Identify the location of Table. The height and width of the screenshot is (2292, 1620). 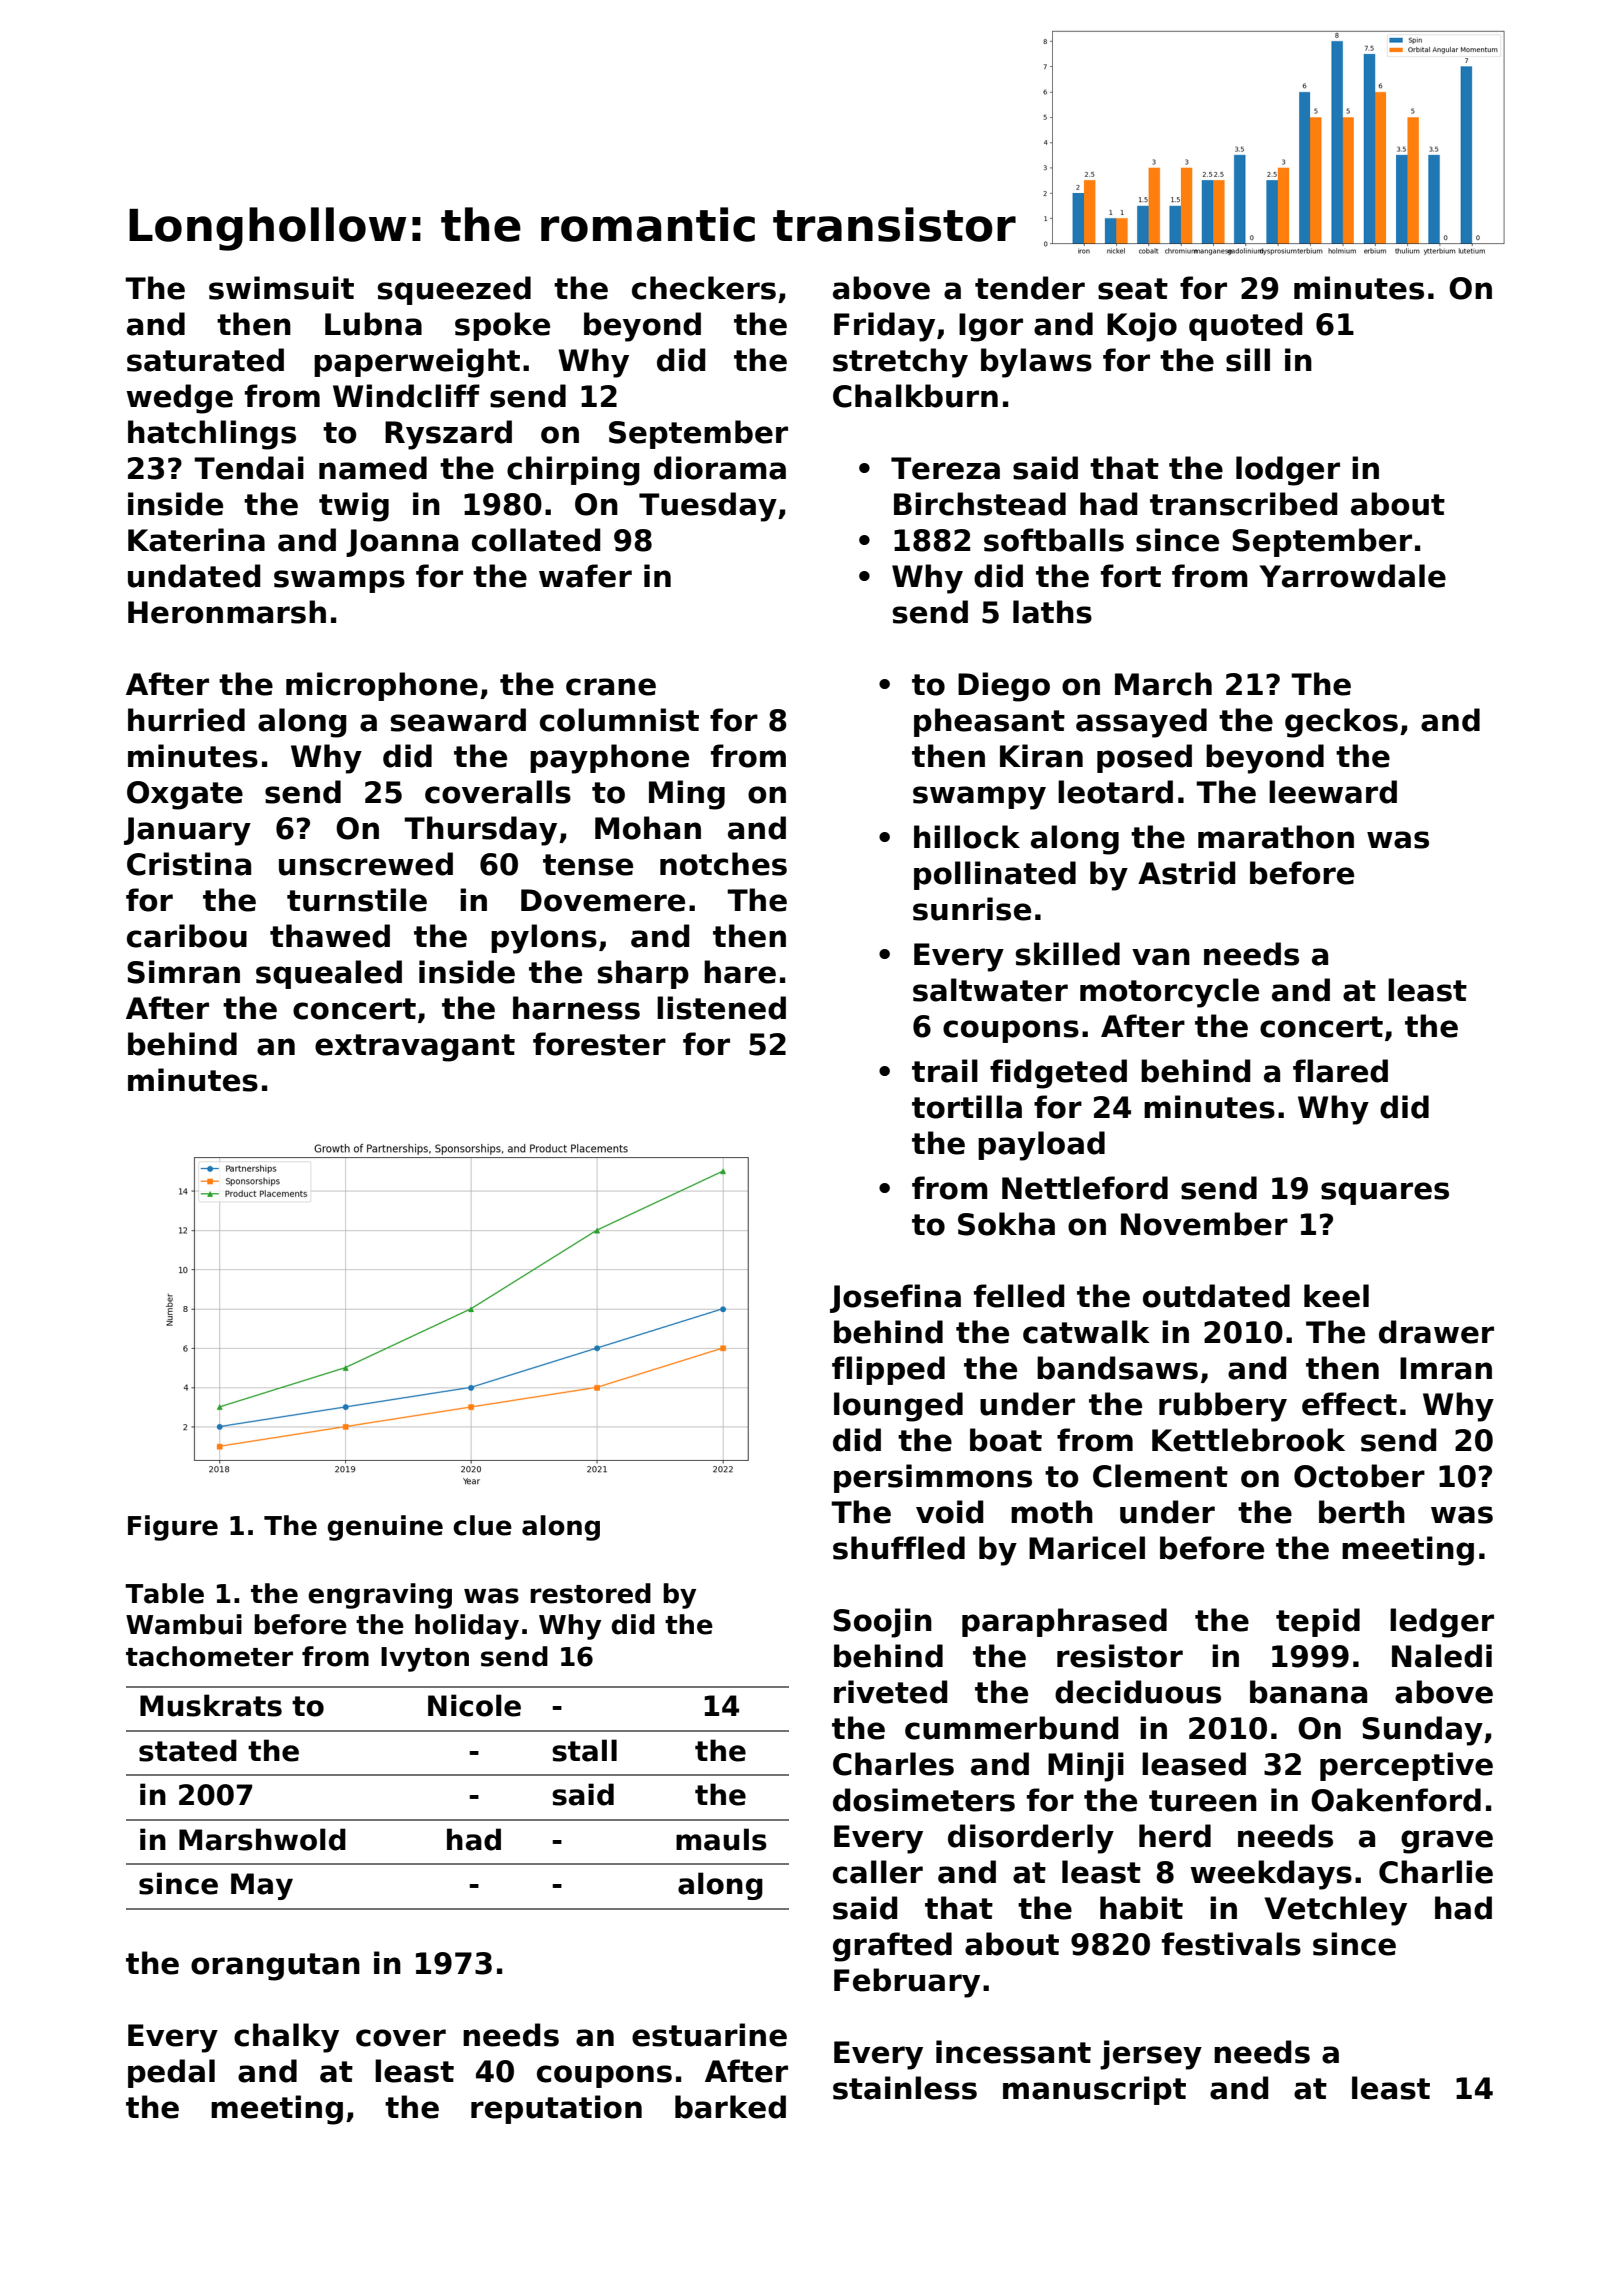
(164, 1593).
